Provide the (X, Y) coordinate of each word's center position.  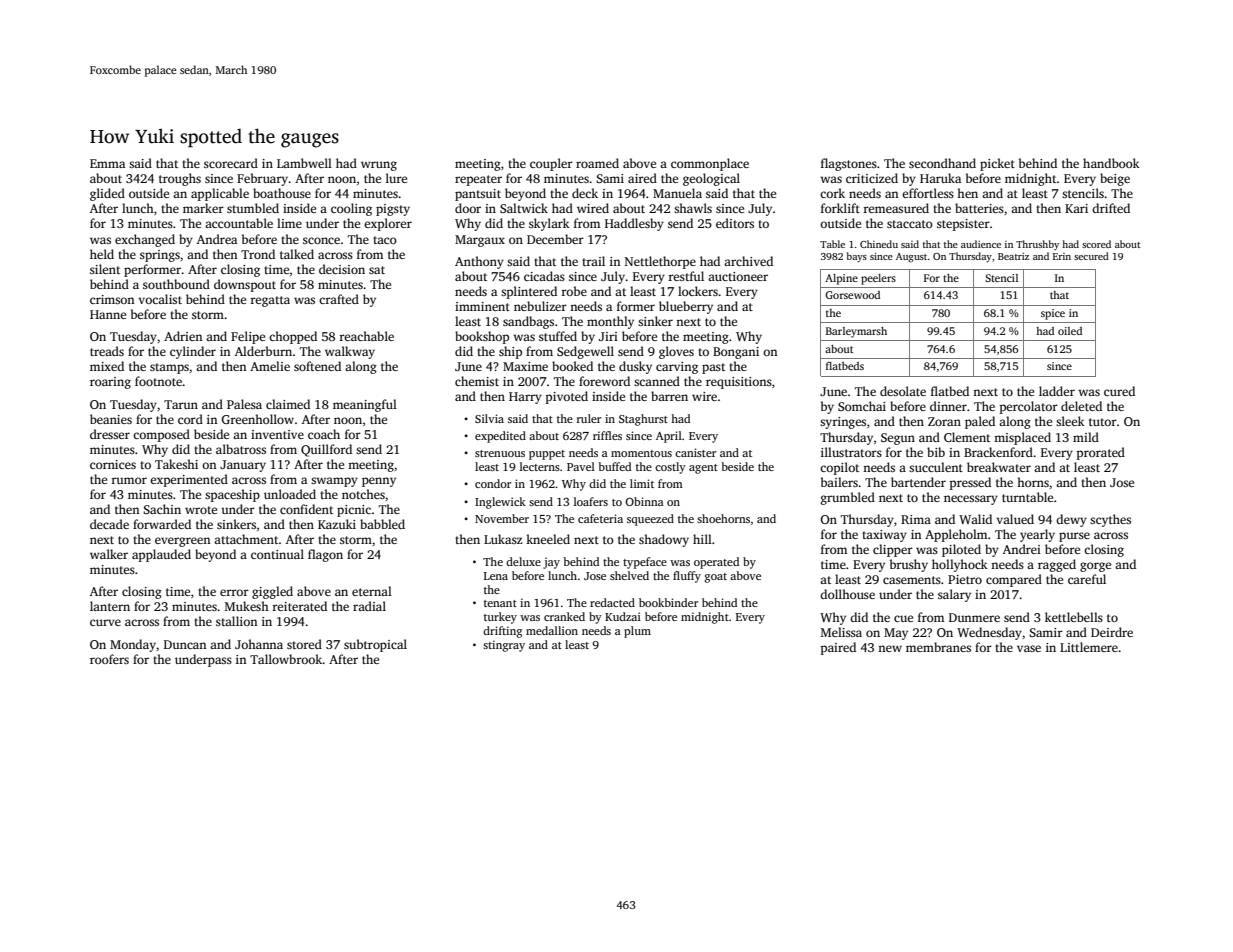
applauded (161, 555)
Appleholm (956, 535)
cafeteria (600, 518)
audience (981, 244)
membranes (938, 647)
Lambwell (304, 163)
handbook (1111, 163)
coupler (551, 164)
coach (324, 434)
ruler (589, 418)
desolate (903, 391)
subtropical (375, 645)
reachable (367, 336)
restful (686, 276)
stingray (504, 646)
